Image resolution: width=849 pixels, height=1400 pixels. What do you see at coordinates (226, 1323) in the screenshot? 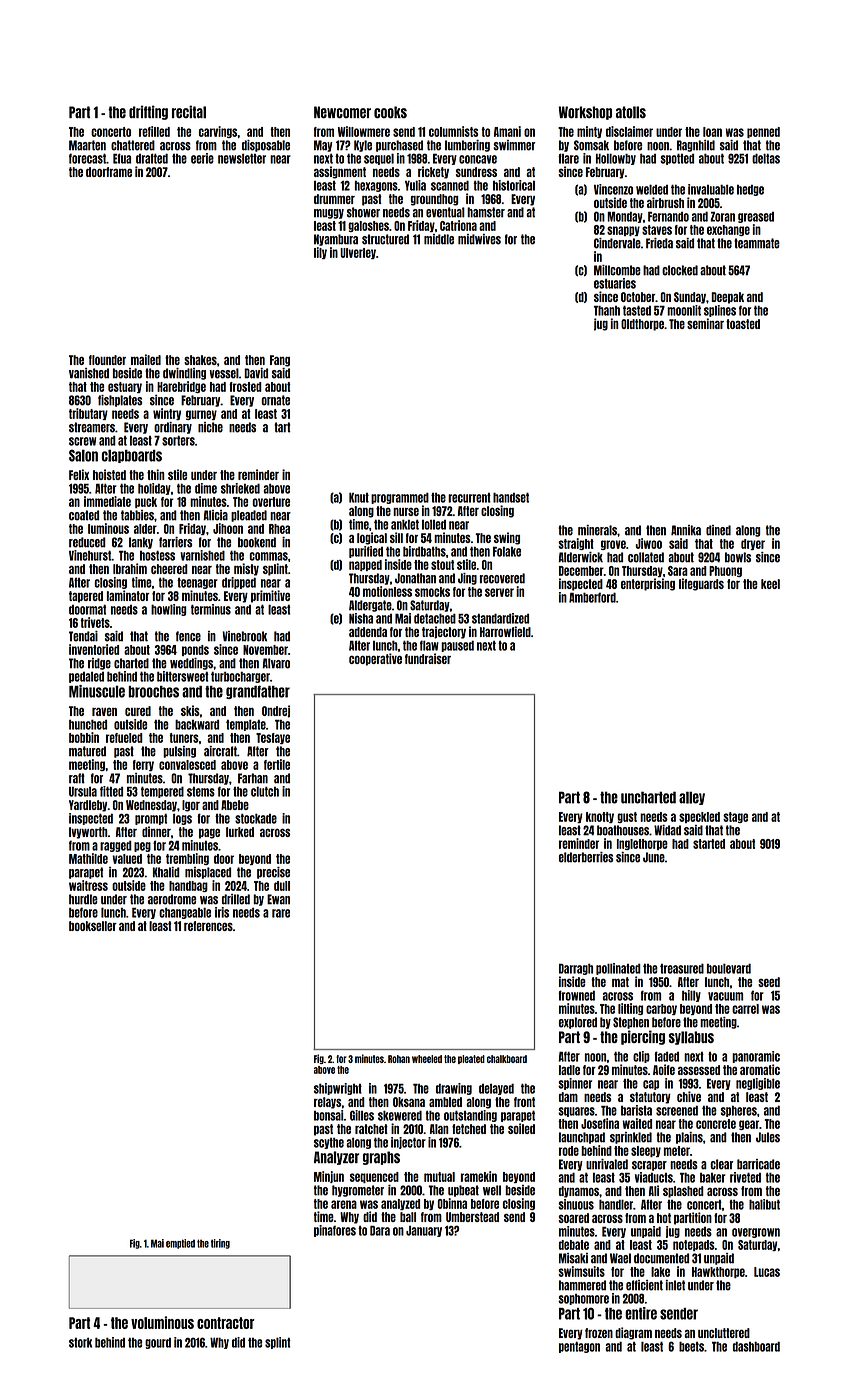
I see `contractor` at bounding box center [226, 1323].
